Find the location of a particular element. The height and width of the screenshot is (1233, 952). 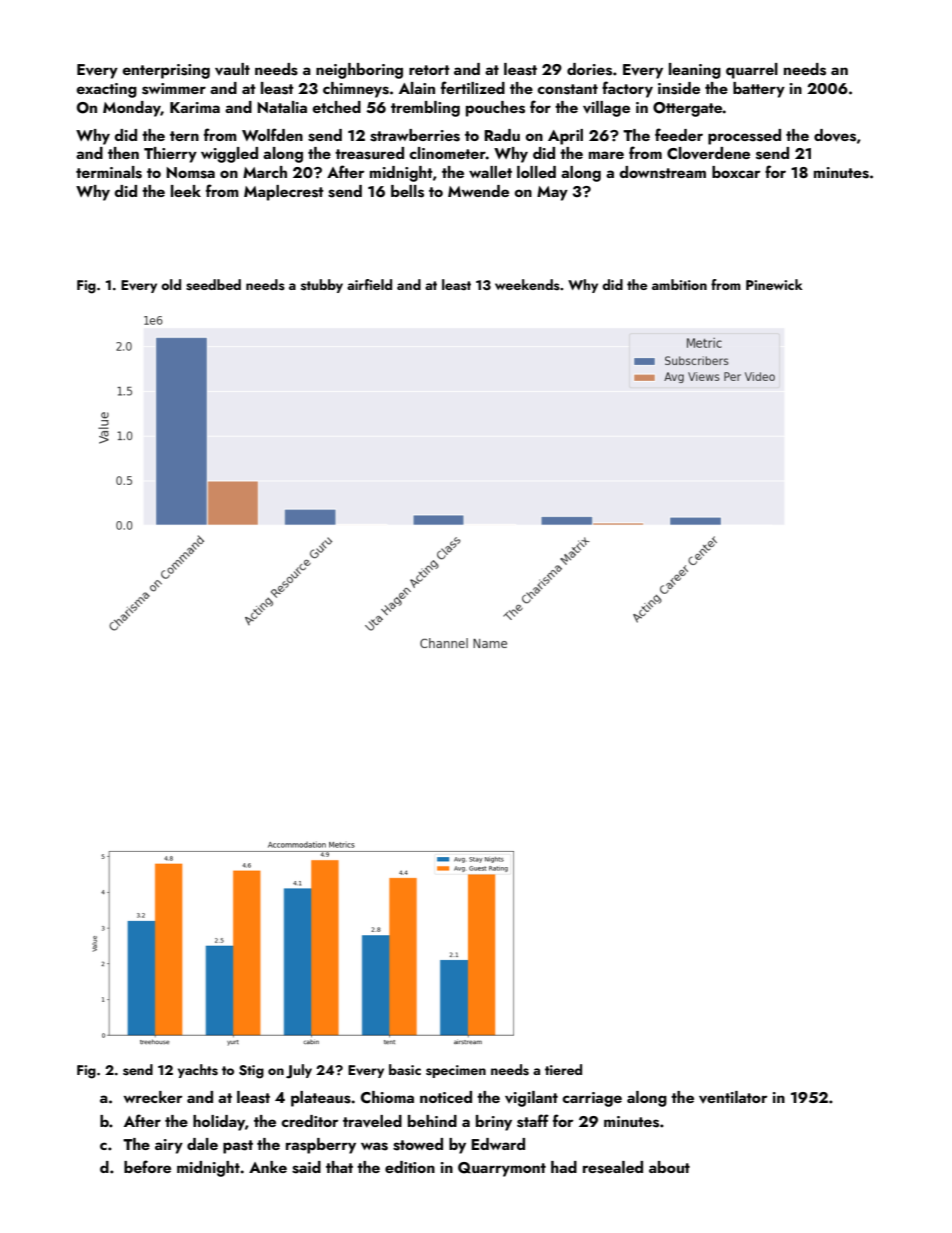

tiered is located at coordinates (563, 1069).
